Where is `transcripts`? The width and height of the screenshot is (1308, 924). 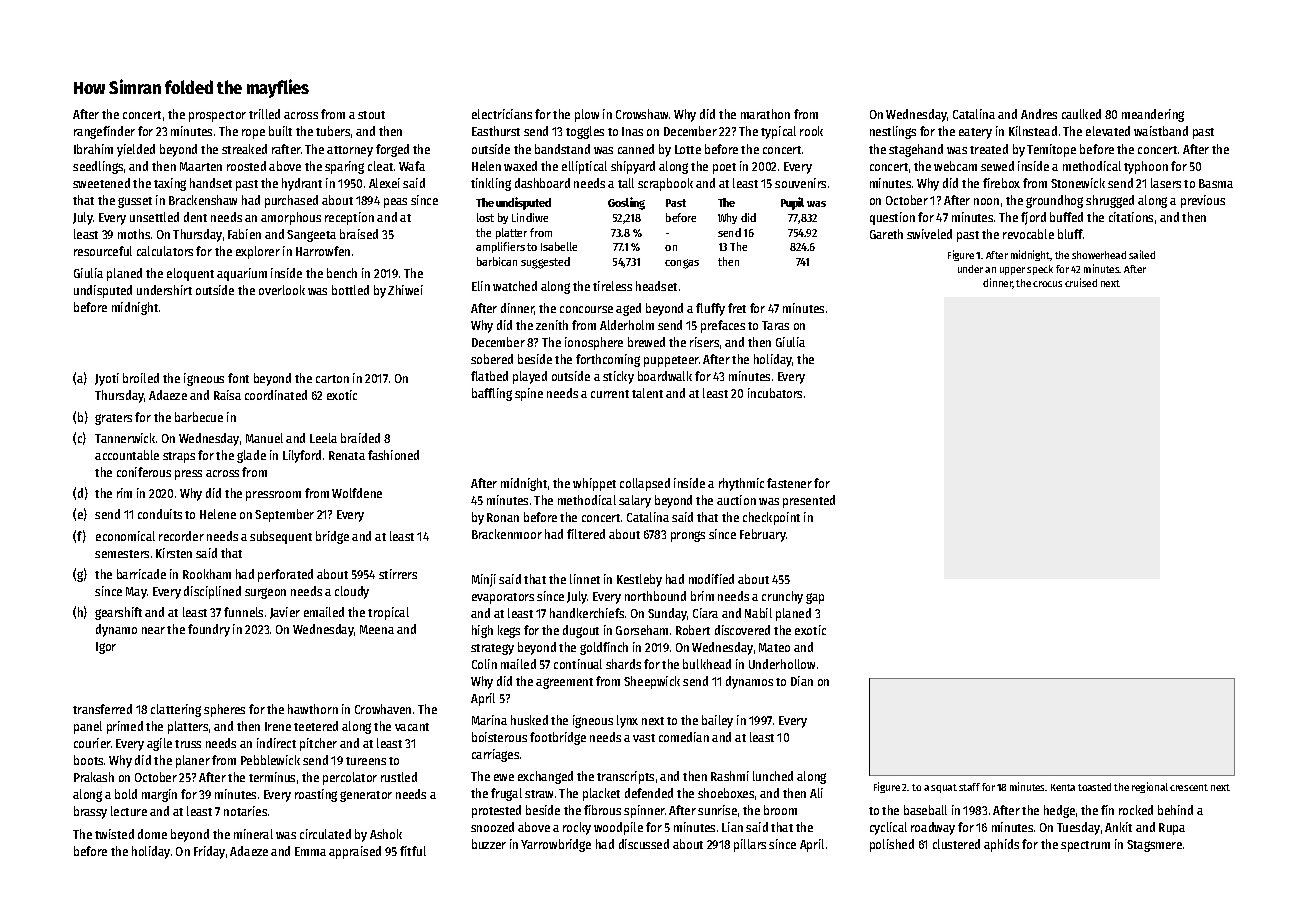
transcripts is located at coordinates (625, 777).
